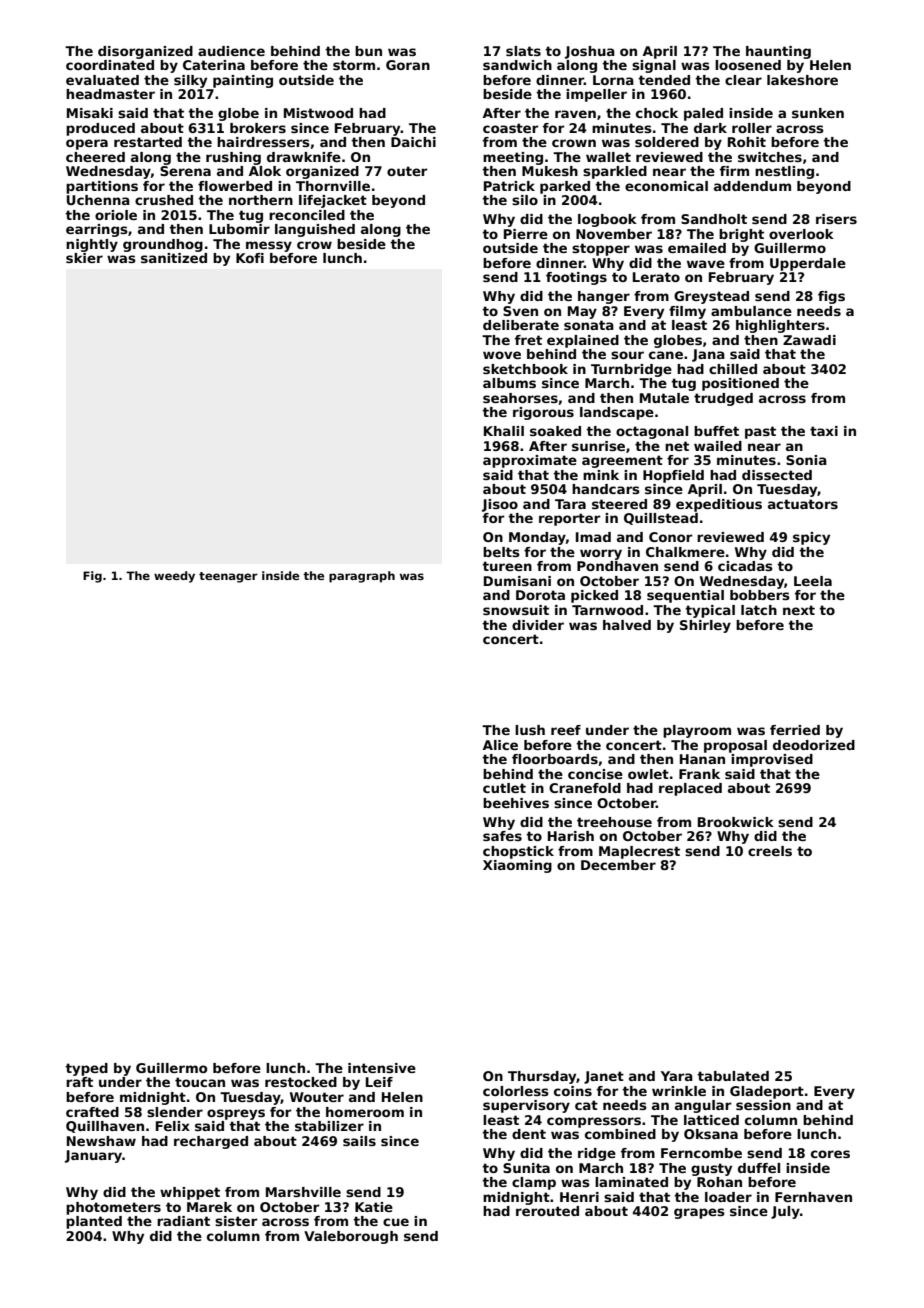  Describe the element at coordinates (174, 577) in the screenshot. I see `weedy` at that location.
